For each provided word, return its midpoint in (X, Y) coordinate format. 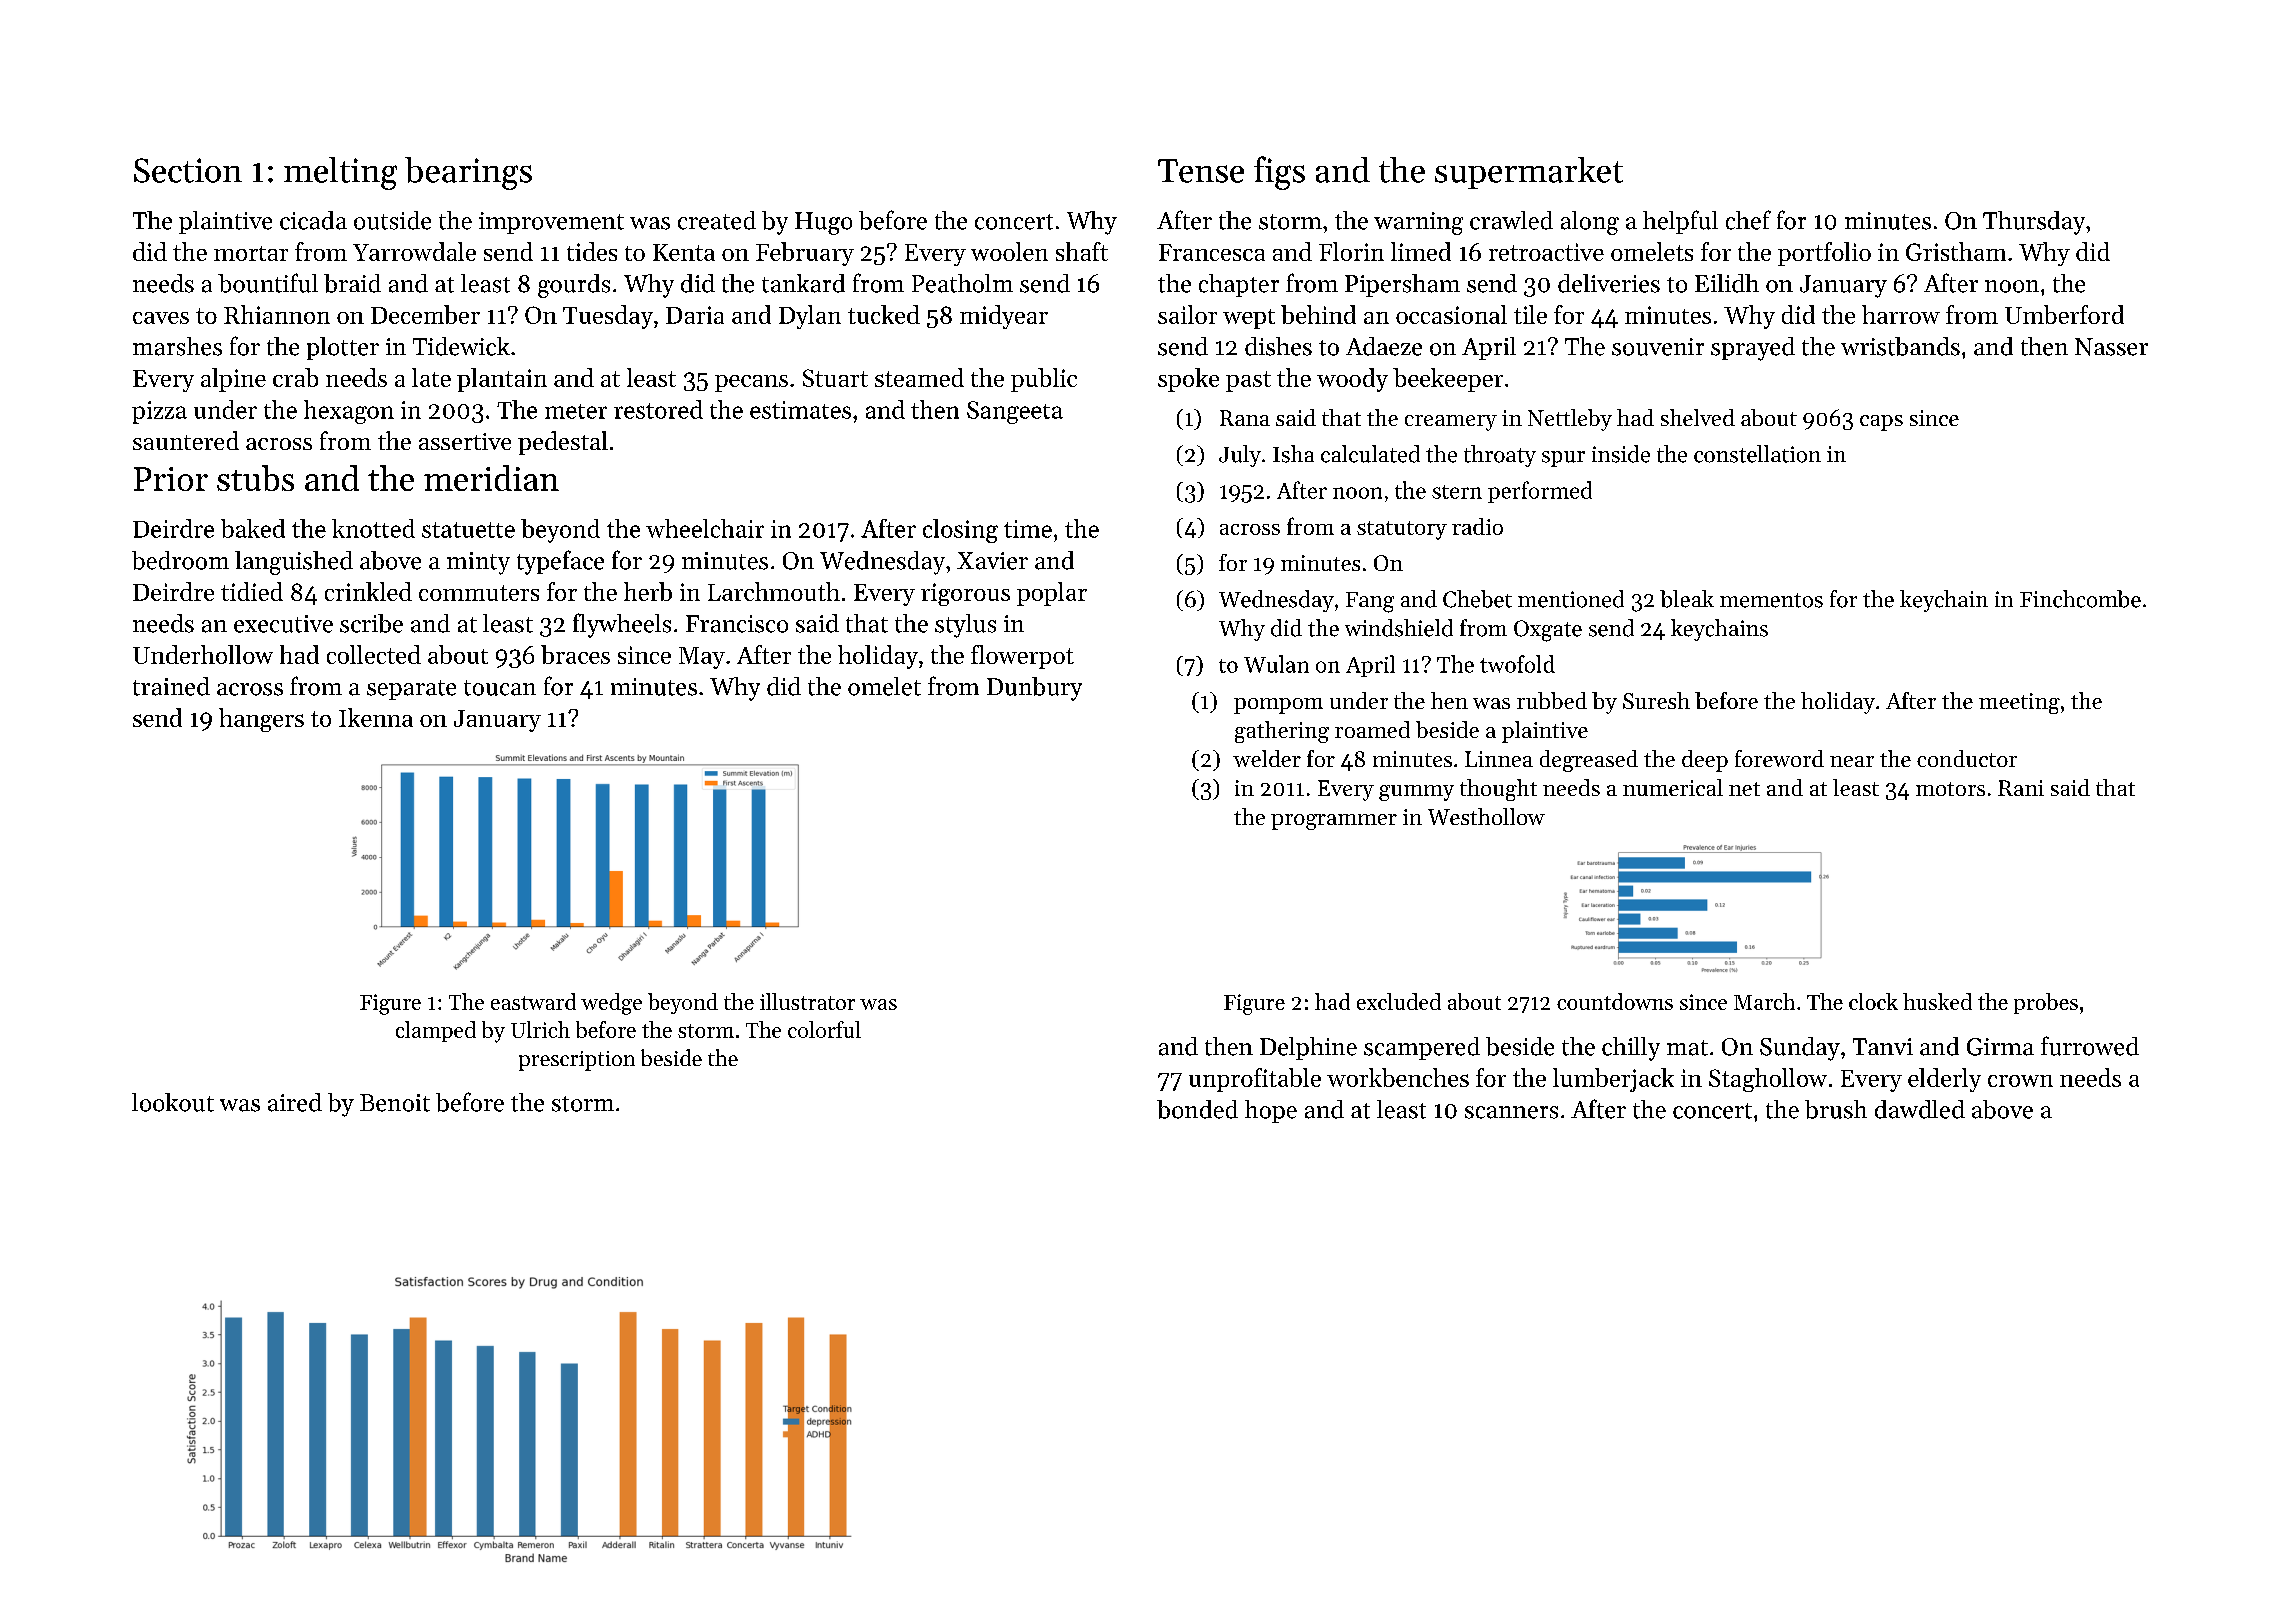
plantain (502, 380)
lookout (173, 1102)
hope (1271, 1111)
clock (1873, 1001)
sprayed (1753, 349)
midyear (1004, 317)
